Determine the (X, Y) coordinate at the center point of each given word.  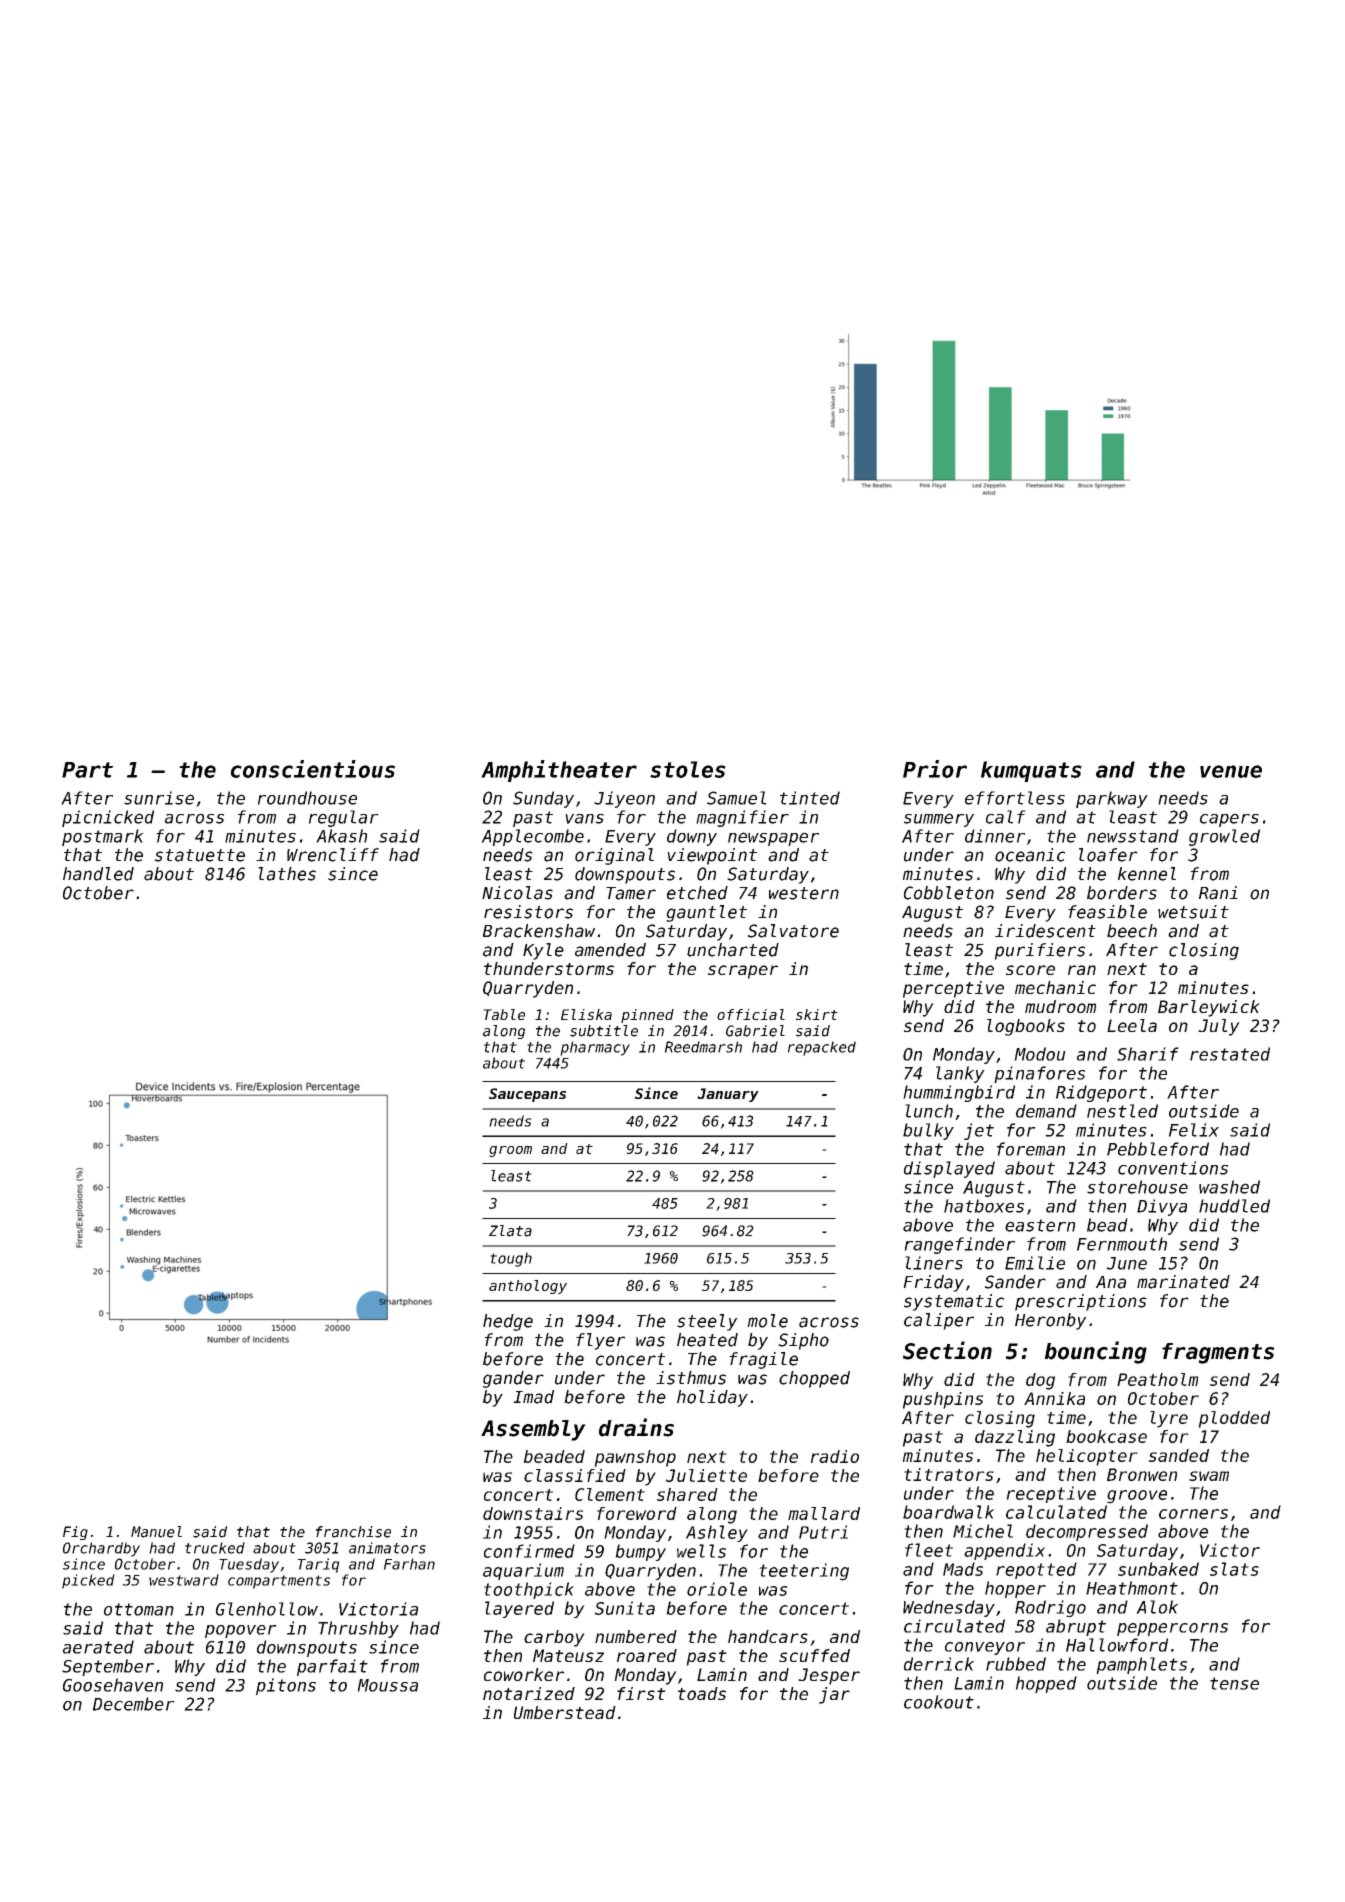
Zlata (510, 1231)
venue (1231, 771)
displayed (949, 1169)
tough (511, 1259)
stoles (688, 769)
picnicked (108, 818)
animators (387, 1548)
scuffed (814, 1655)
